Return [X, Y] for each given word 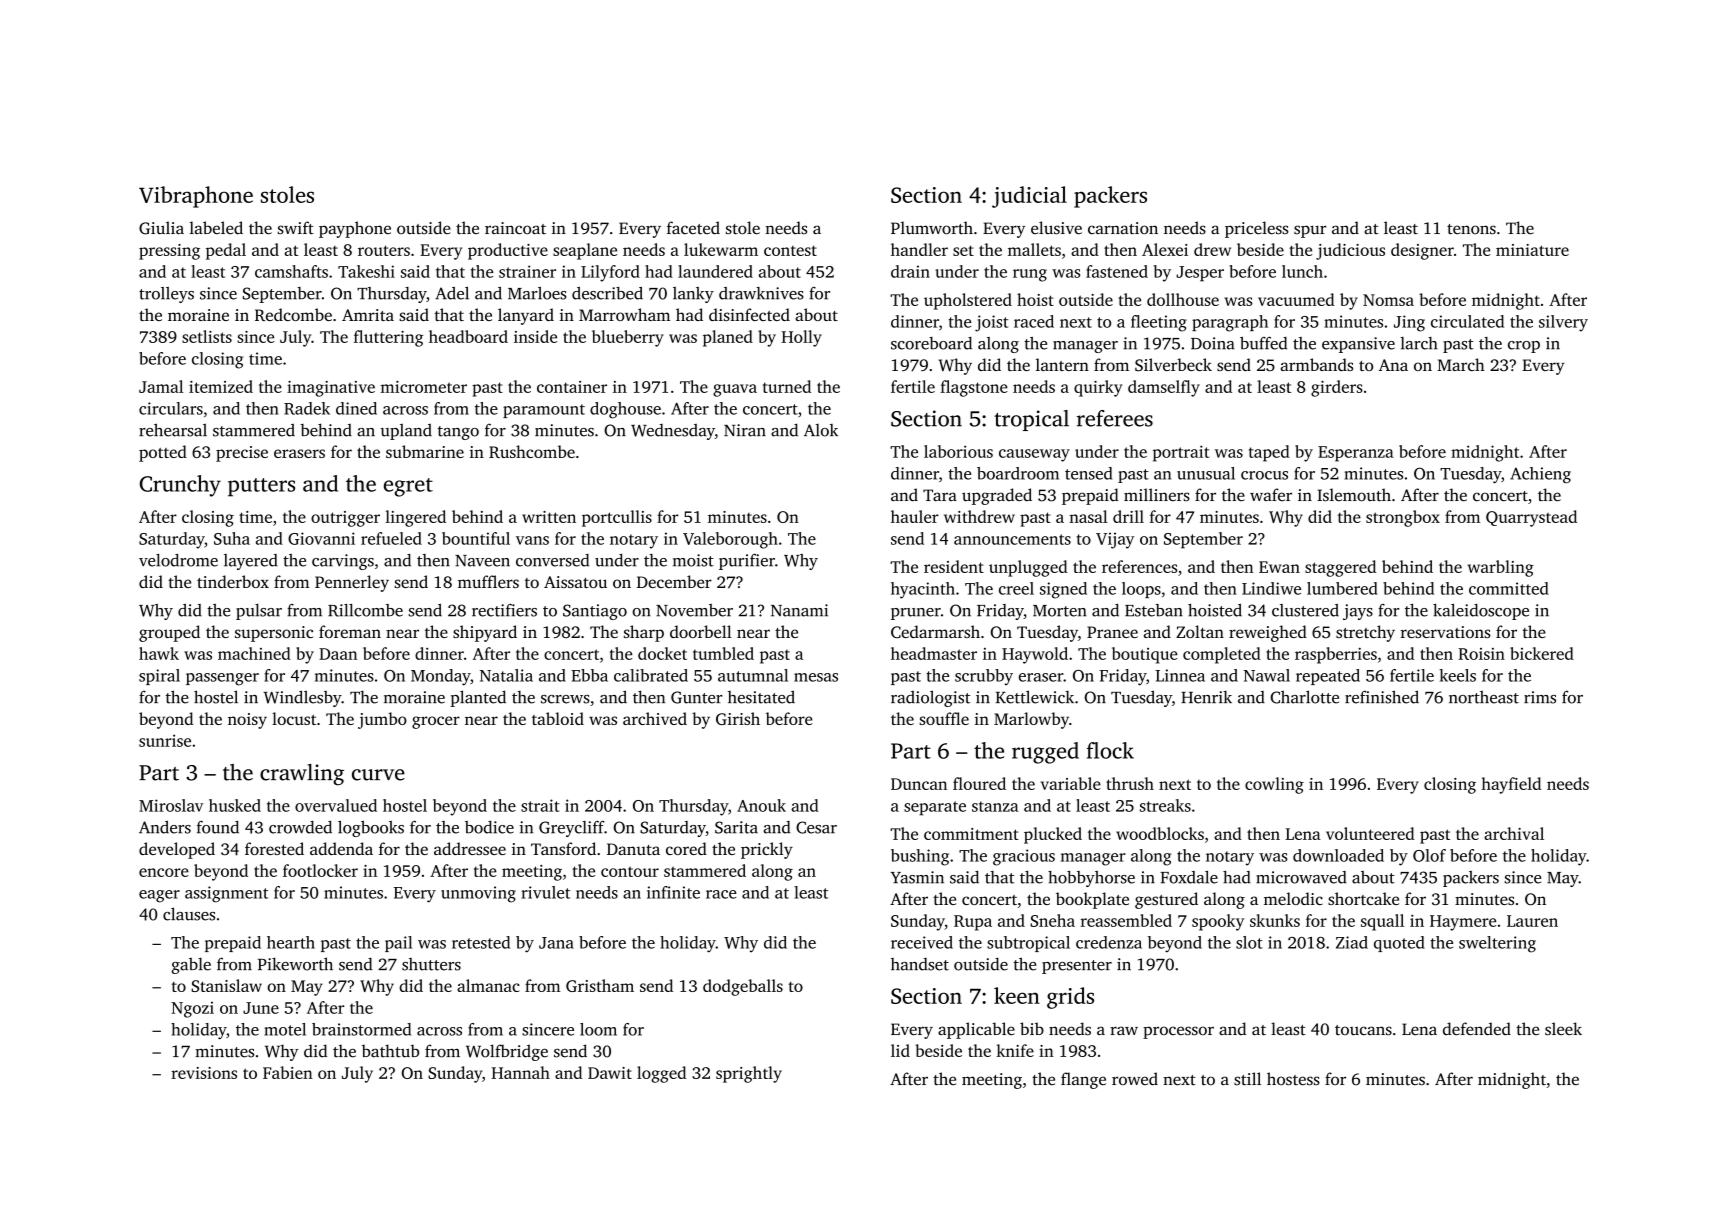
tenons [1471, 229]
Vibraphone [196, 197]
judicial [1029, 197]
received [922, 942]
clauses [189, 914]
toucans [1363, 1030]
